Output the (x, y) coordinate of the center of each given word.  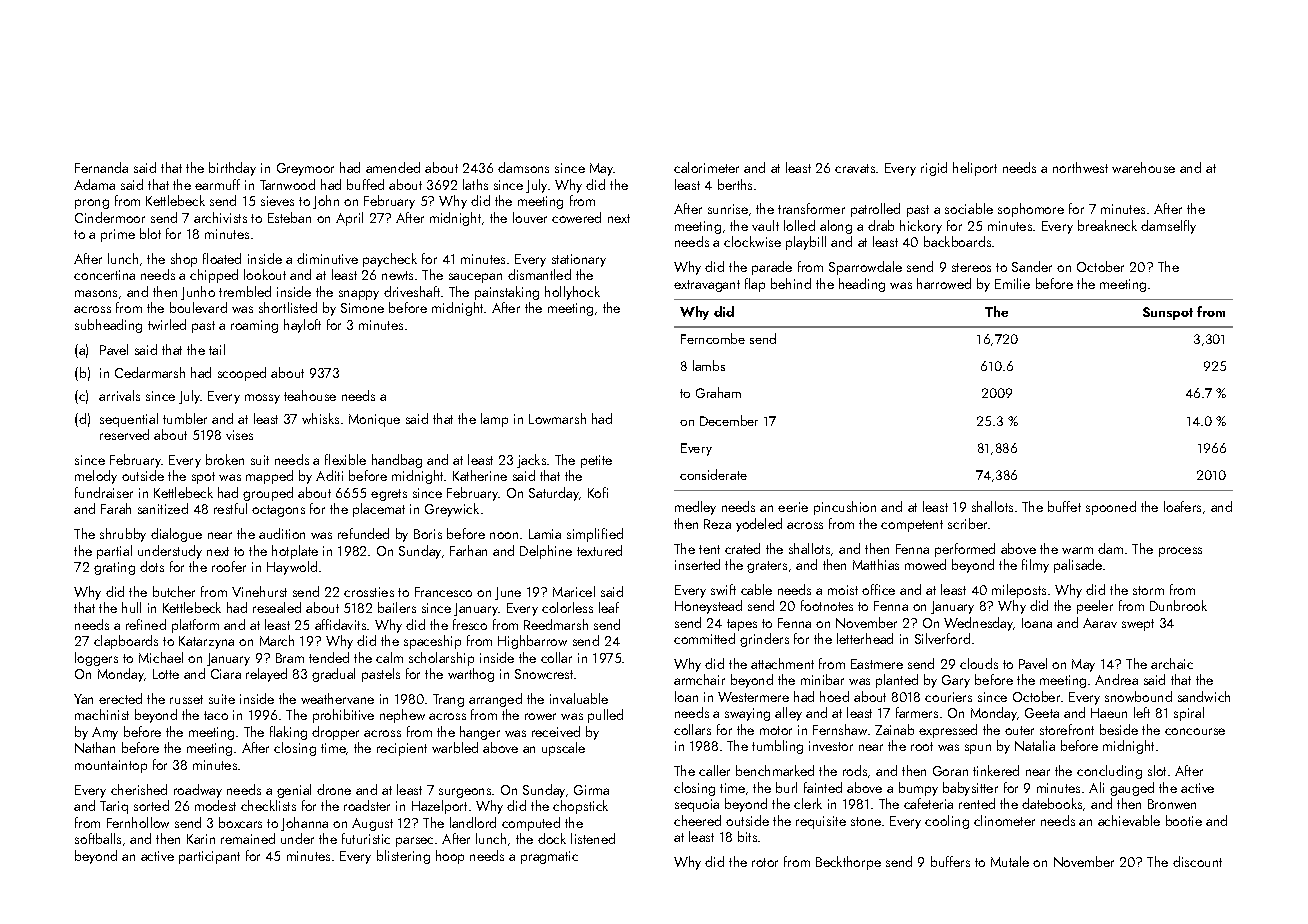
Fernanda (101, 167)
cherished (139, 789)
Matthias (876, 564)
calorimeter (706, 167)
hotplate (295, 552)
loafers (1182, 506)
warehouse (1143, 167)
